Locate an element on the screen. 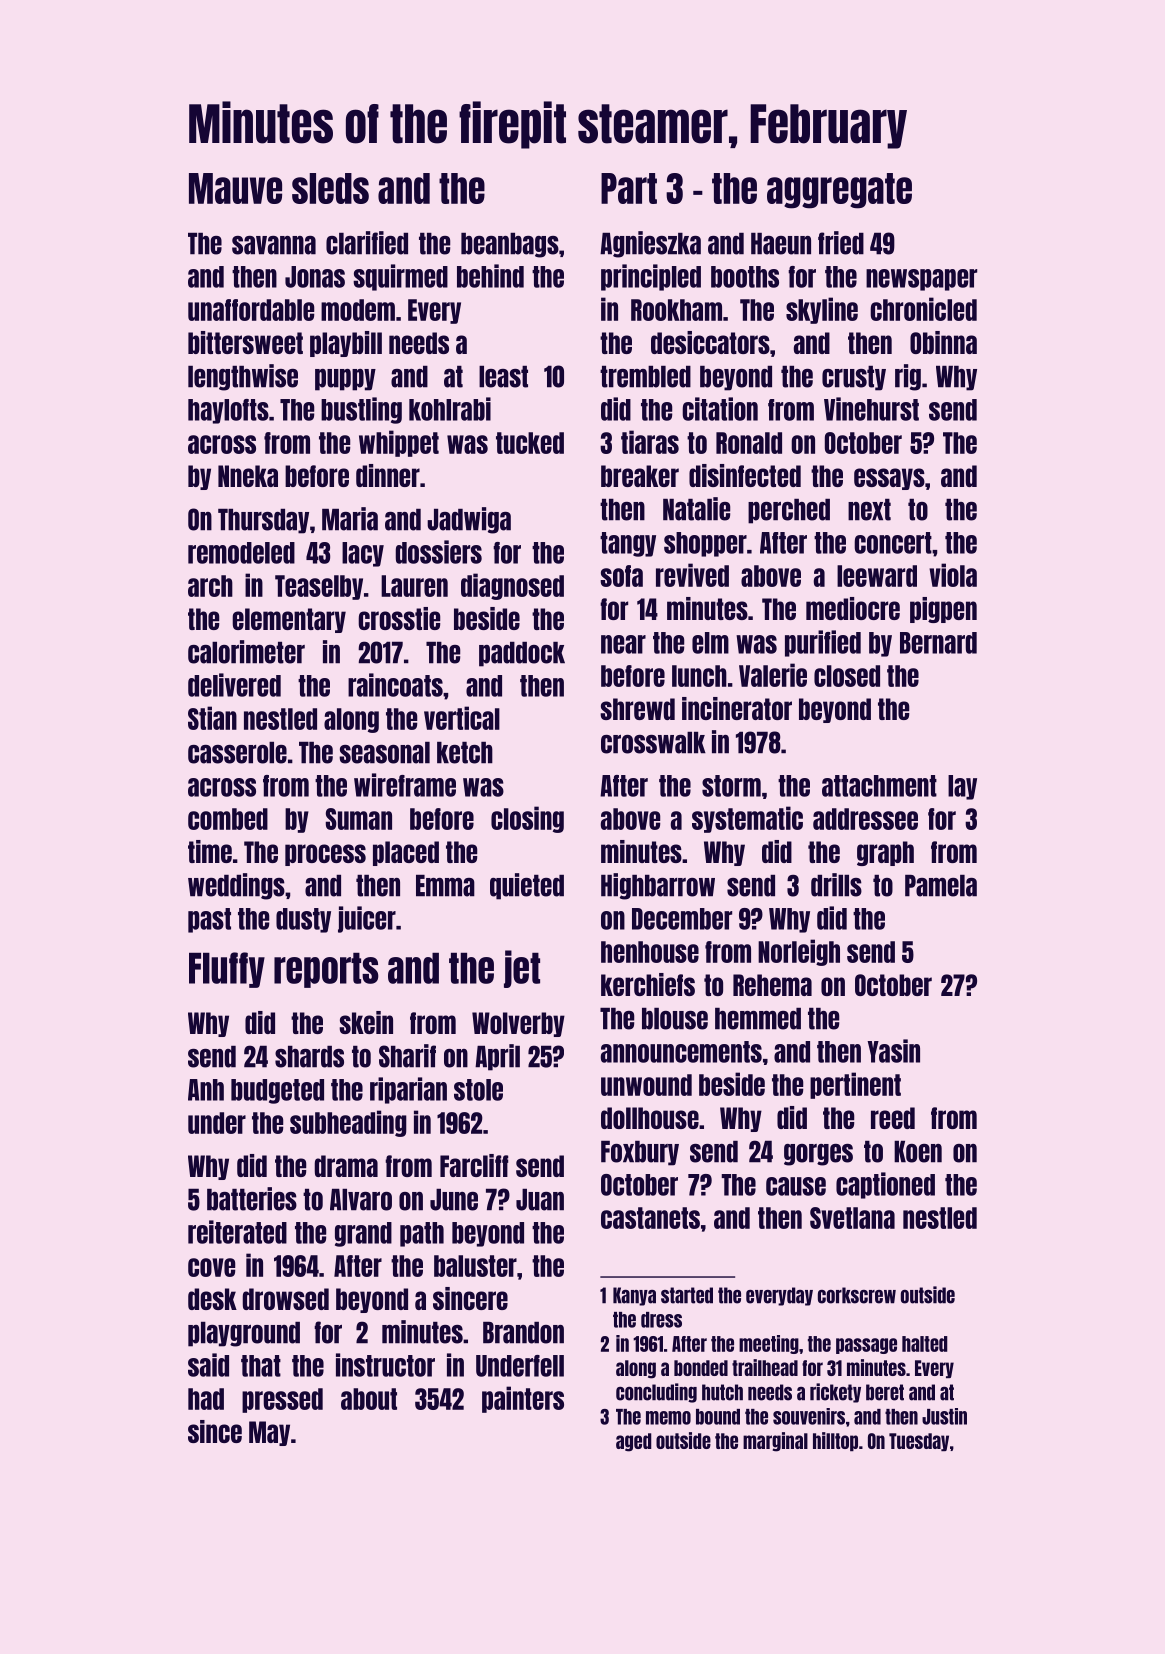 The height and width of the screenshot is (1654, 1165). painters is located at coordinates (523, 1399).
